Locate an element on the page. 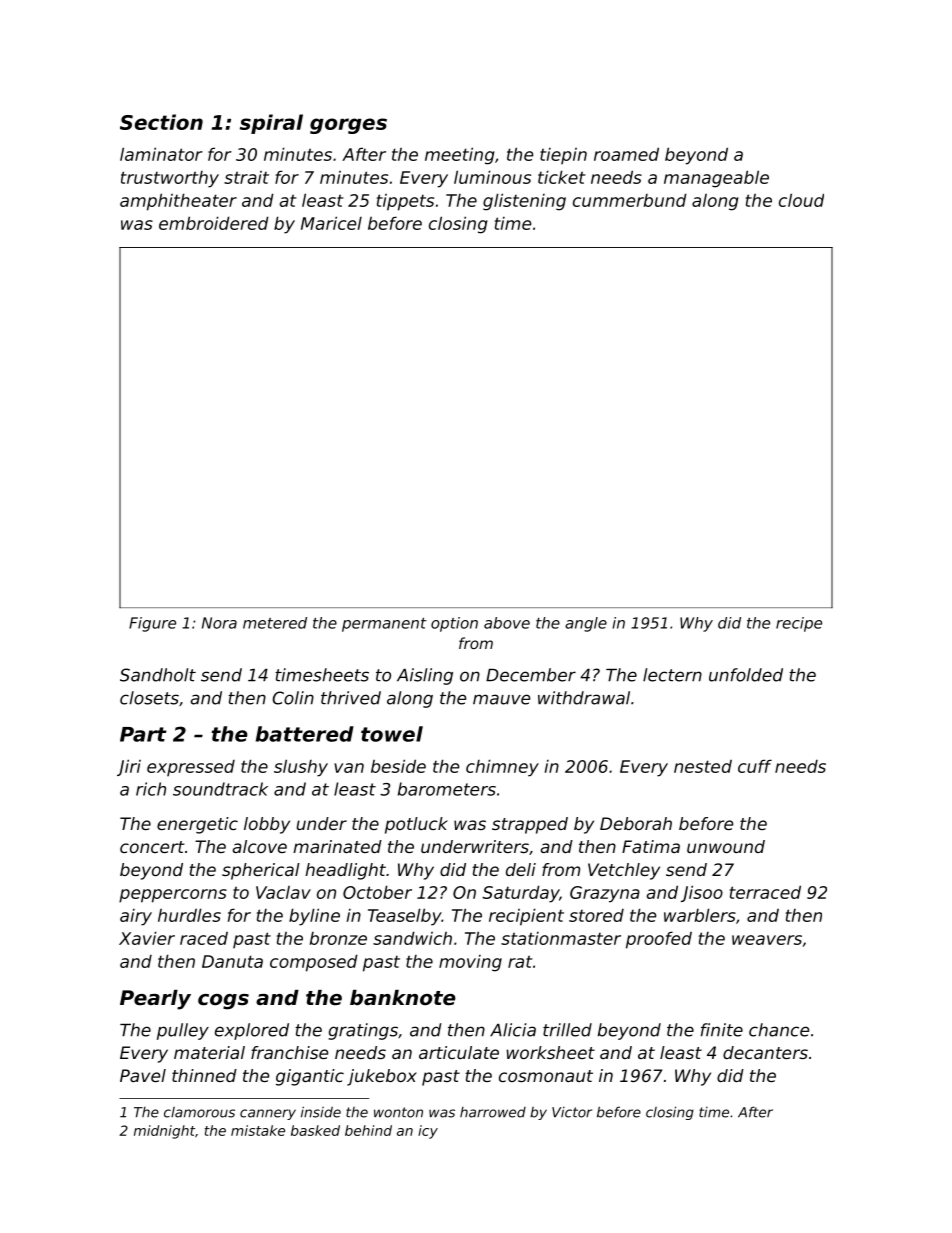 The image size is (952, 1233). decanters is located at coordinates (765, 1052).
